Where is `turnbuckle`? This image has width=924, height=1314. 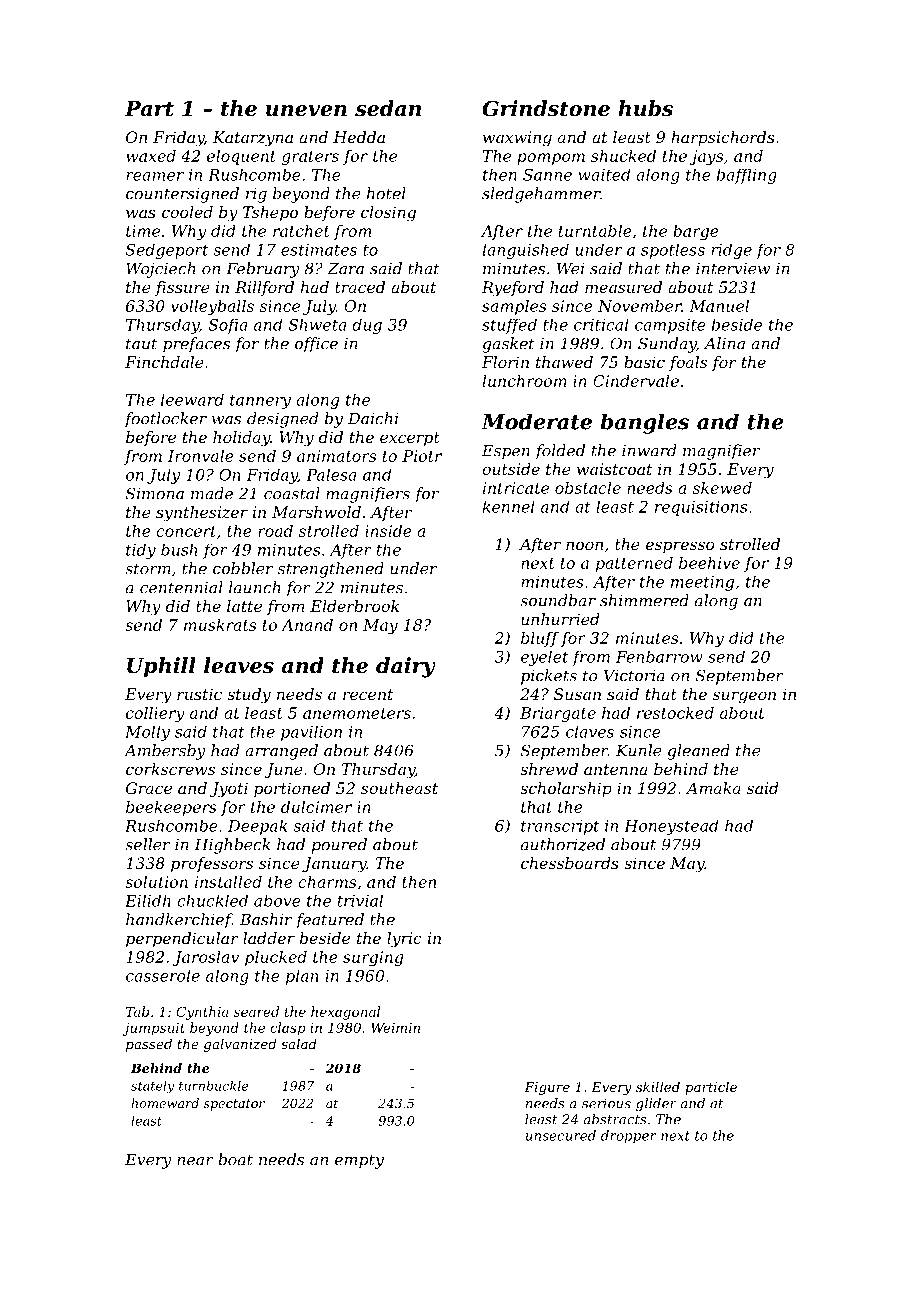
turnbuckle is located at coordinates (213, 1086).
